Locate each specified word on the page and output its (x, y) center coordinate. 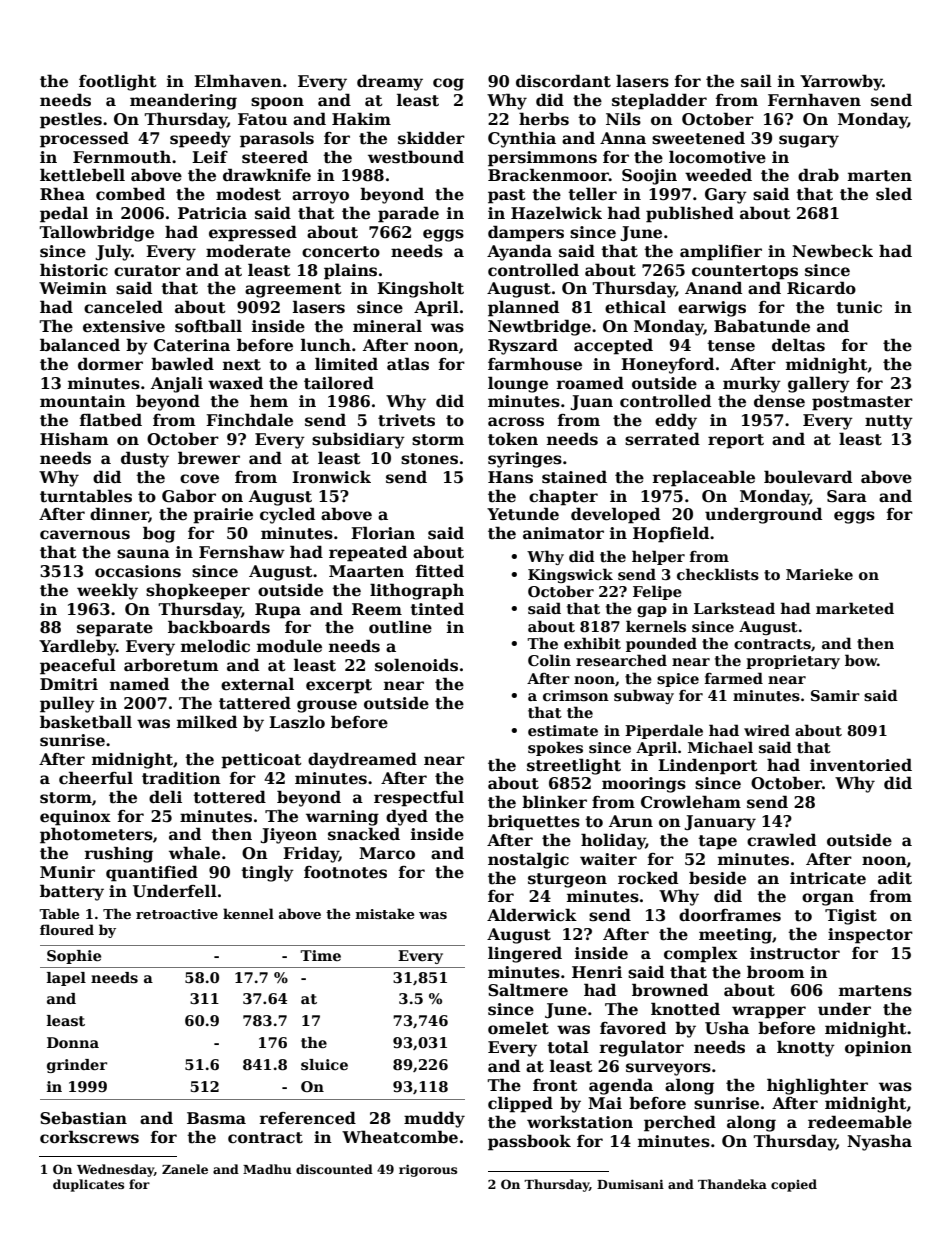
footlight (118, 82)
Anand (713, 287)
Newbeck (832, 251)
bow (861, 660)
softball (208, 326)
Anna (623, 138)
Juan (591, 402)
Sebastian (83, 1118)
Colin (549, 660)
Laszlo (297, 722)
